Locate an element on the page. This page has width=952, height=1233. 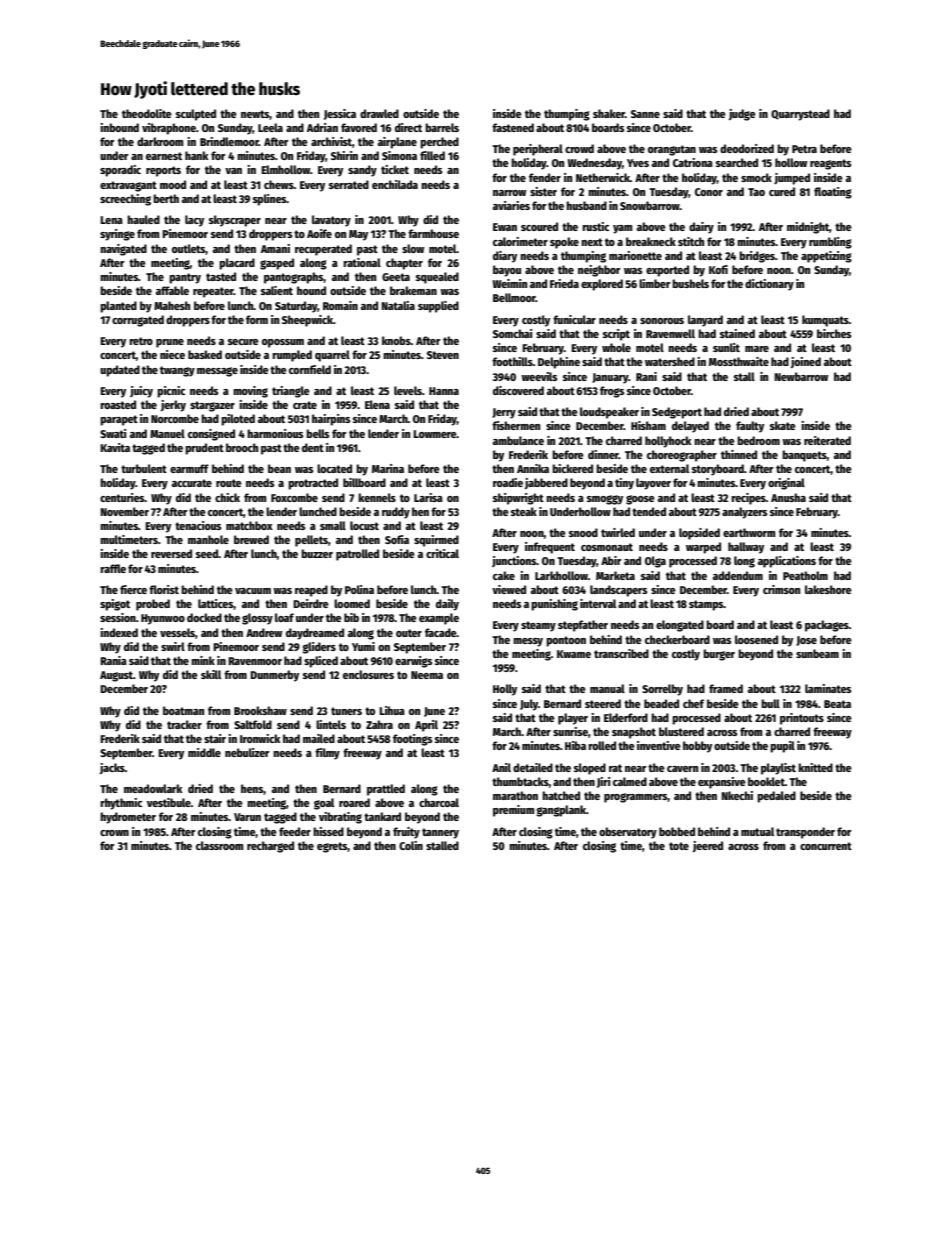
Quarrystead is located at coordinates (800, 115).
